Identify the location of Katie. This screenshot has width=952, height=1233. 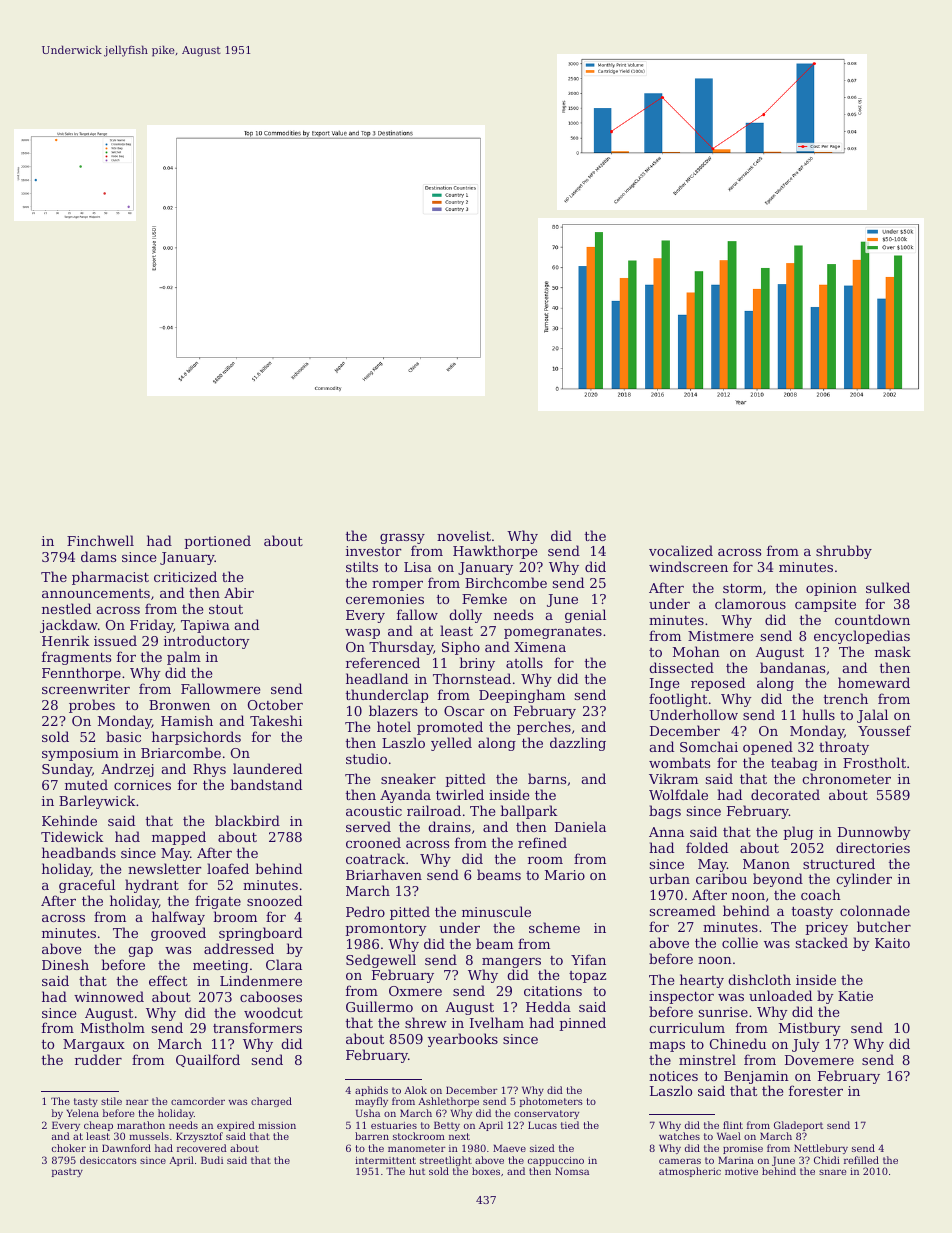
(855, 996).
